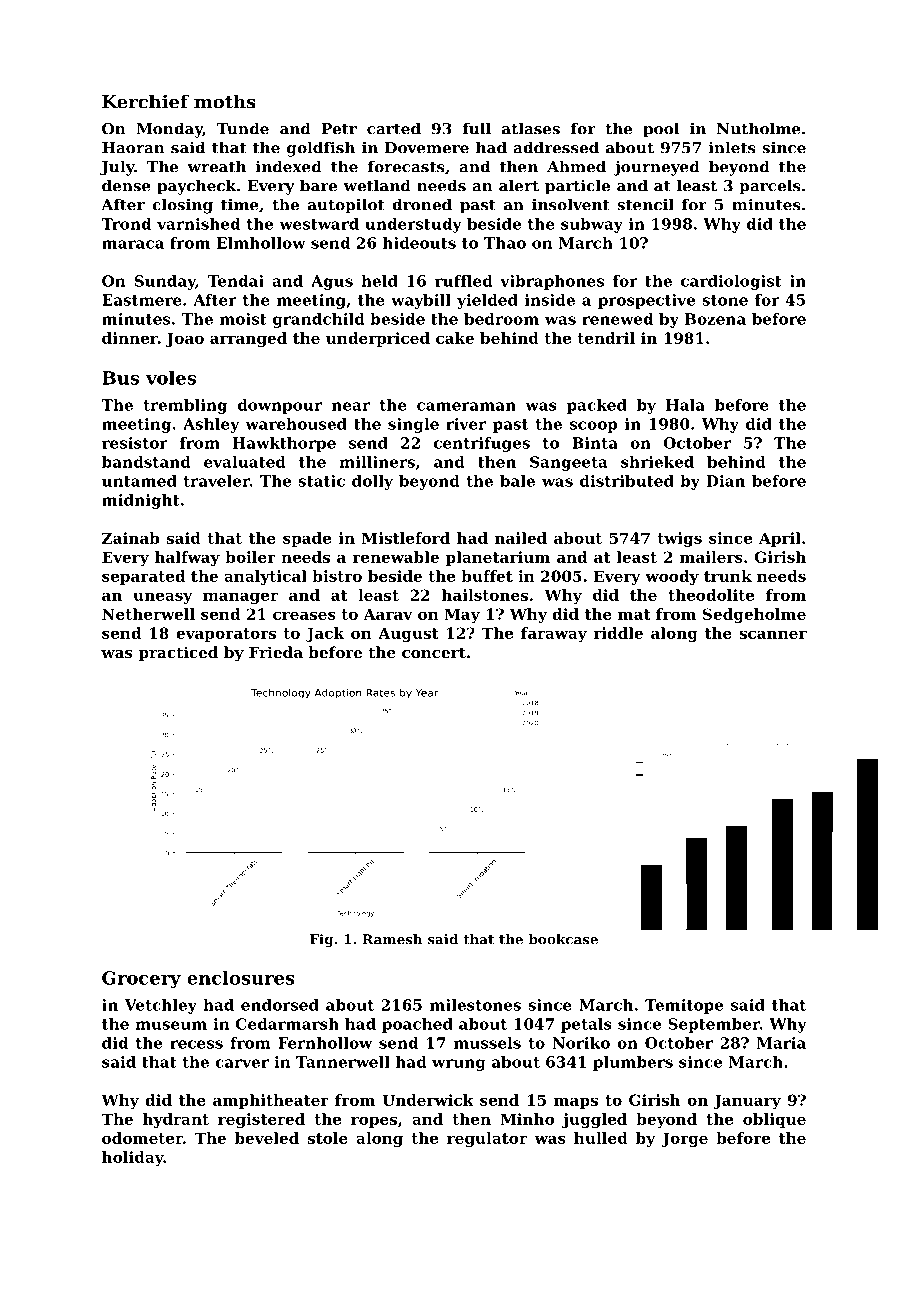 This image has height=1316, width=908. What do you see at coordinates (519, 185) in the image?
I see `alert` at bounding box center [519, 185].
